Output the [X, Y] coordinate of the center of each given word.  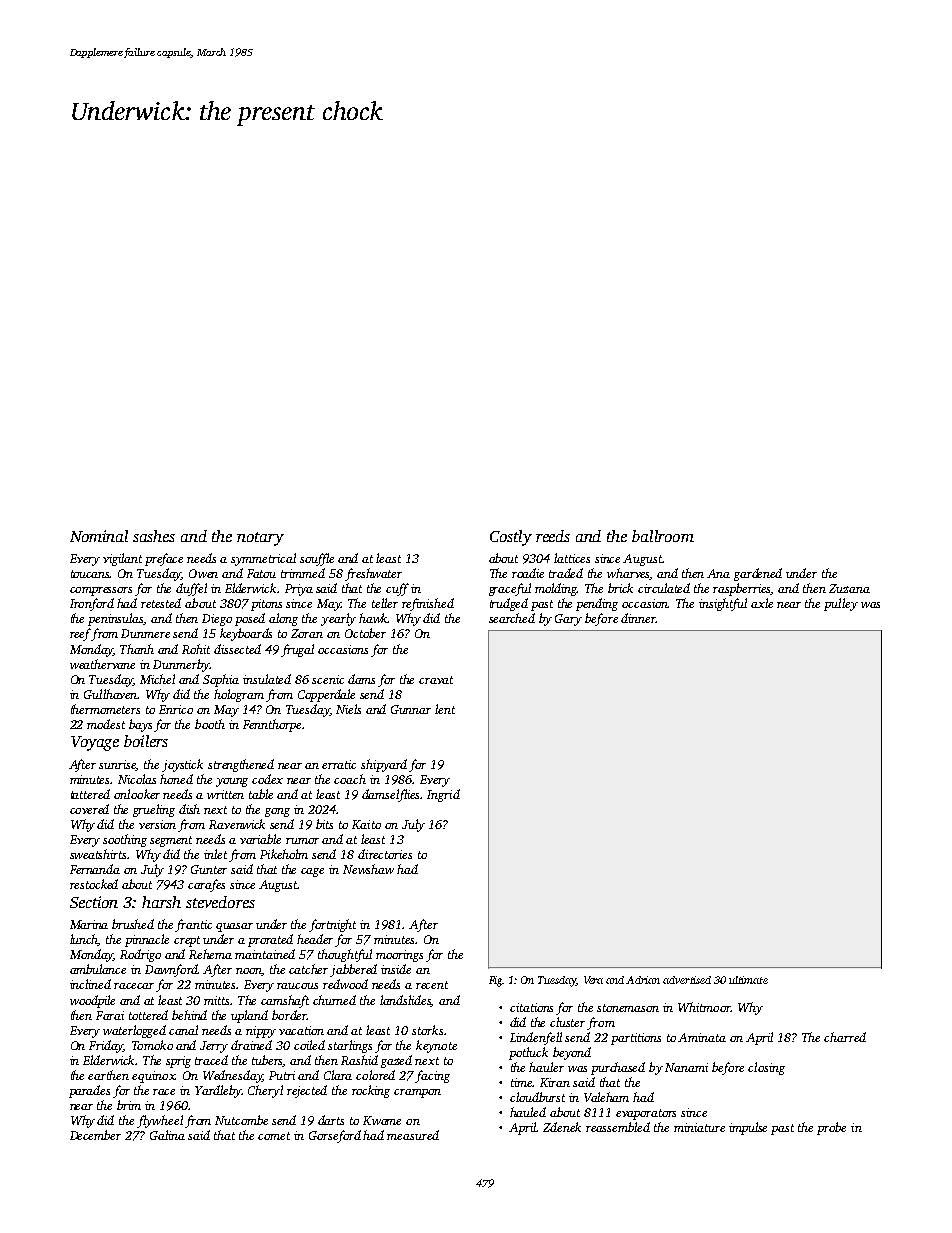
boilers [146, 741]
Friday [106, 1046]
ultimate [748, 980]
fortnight [332, 925]
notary [260, 539]
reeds [553, 536]
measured [413, 1135]
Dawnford [171, 970]
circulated [664, 588]
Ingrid [443, 795]
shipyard [384, 765]
